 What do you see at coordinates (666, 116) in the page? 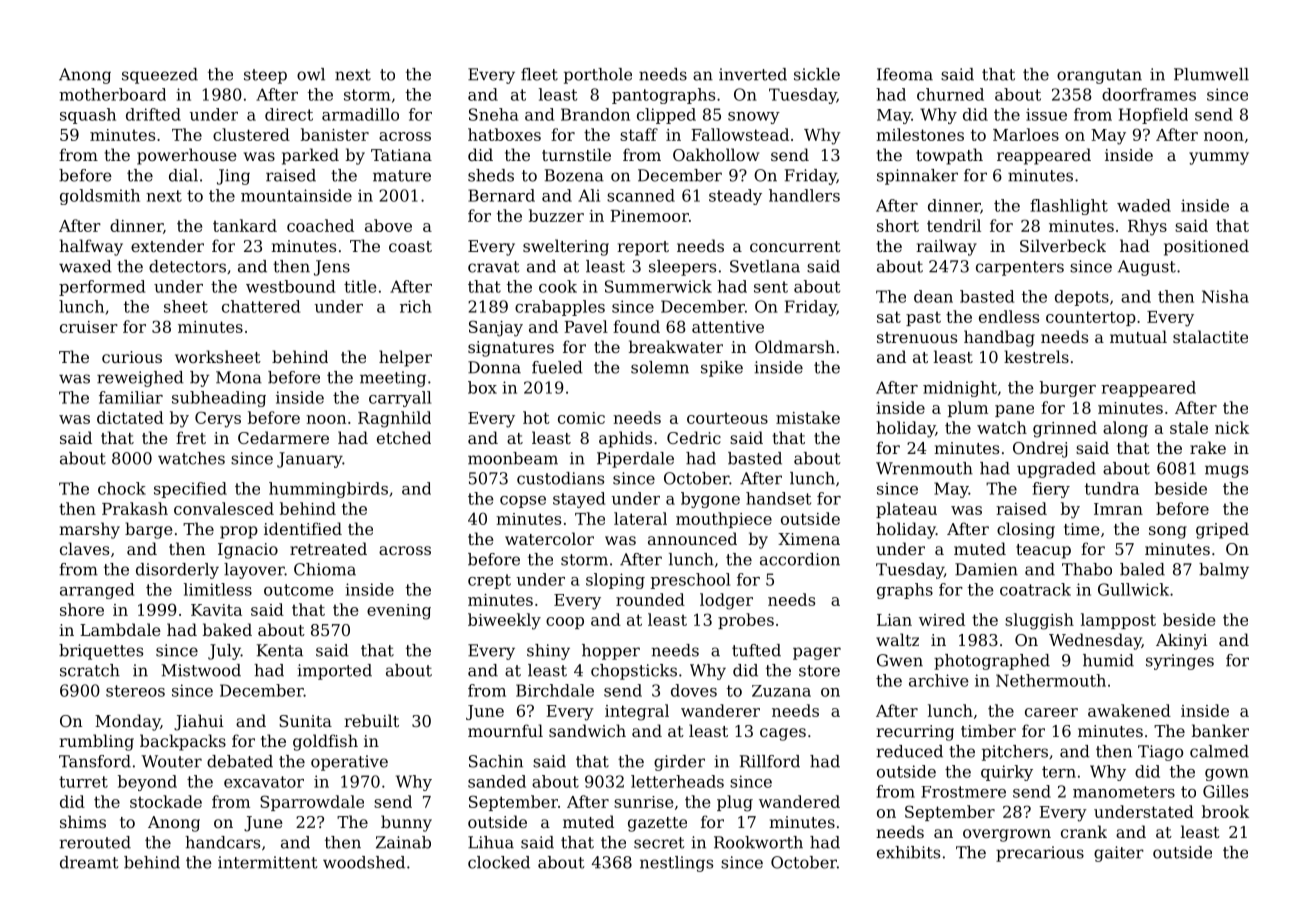
I see `clipped` at bounding box center [666, 116].
